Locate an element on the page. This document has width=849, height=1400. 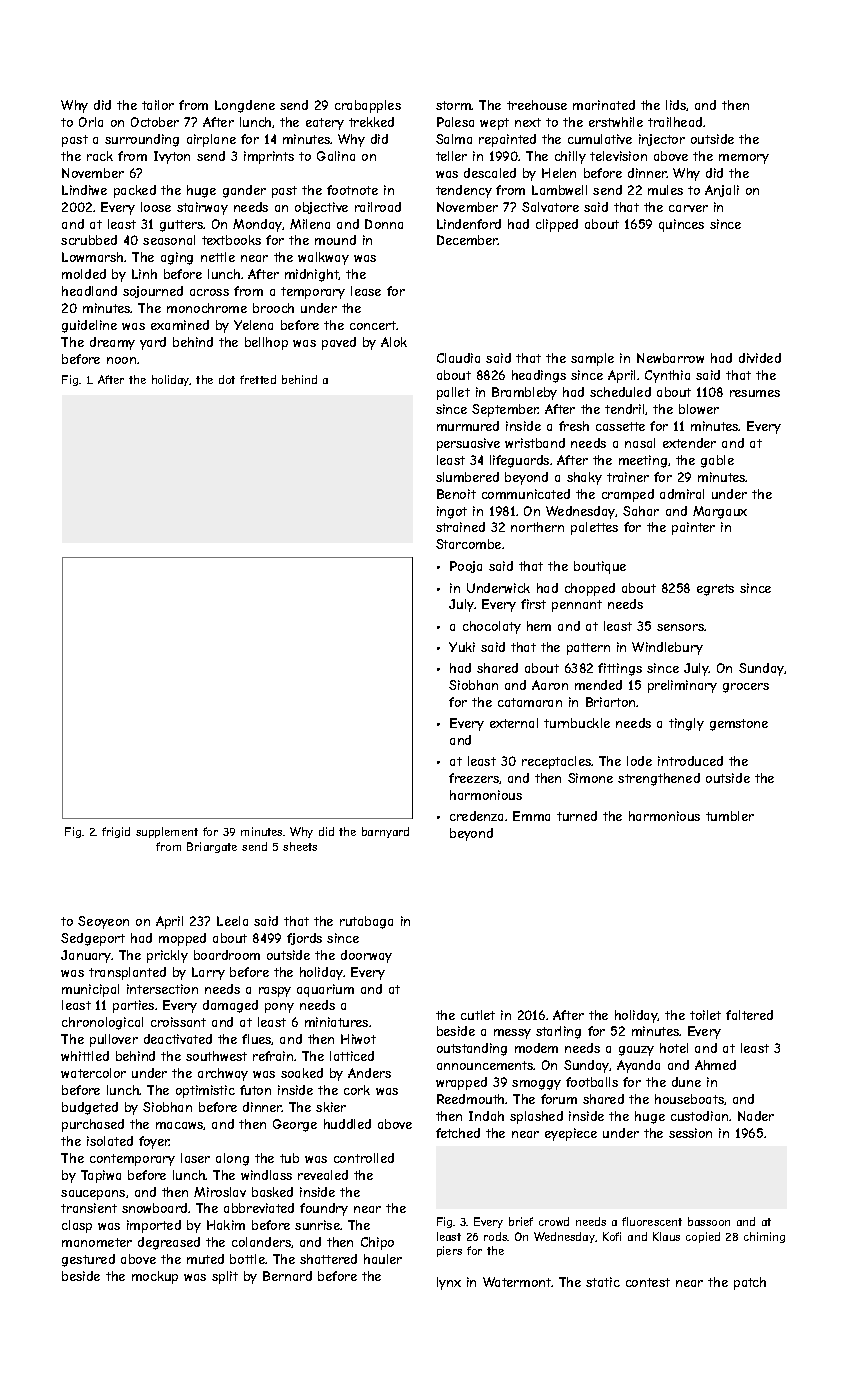
crabapples is located at coordinates (368, 106).
